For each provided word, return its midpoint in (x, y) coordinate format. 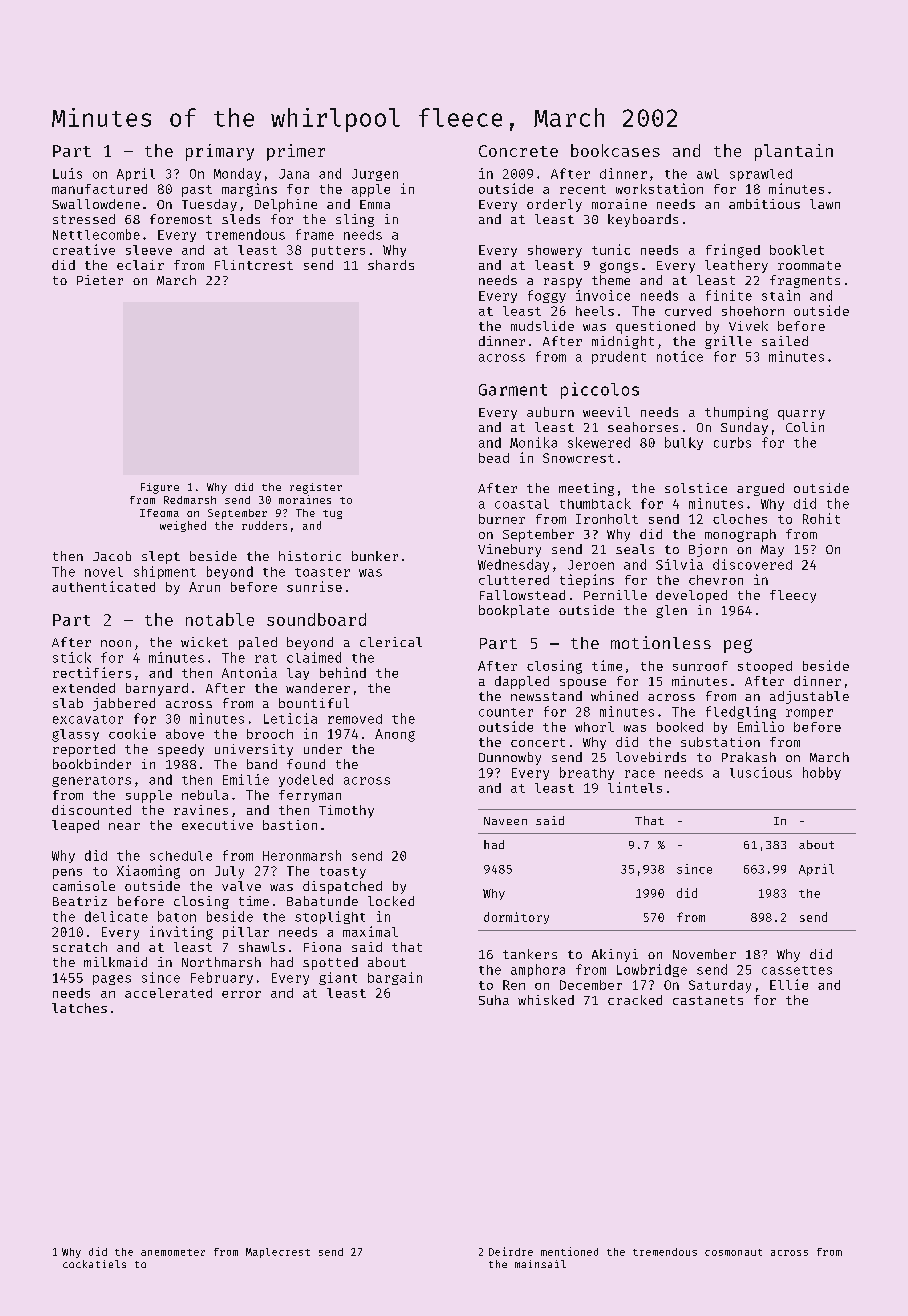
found (306, 764)
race (640, 774)
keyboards (643, 220)
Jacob (112, 556)
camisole (84, 886)
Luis (67, 173)
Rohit (821, 518)
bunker (375, 556)
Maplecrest (278, 1253)
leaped (75, 826)
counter (506, 712)
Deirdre (511, 1251)
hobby (822, 773)
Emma (375, 204)
